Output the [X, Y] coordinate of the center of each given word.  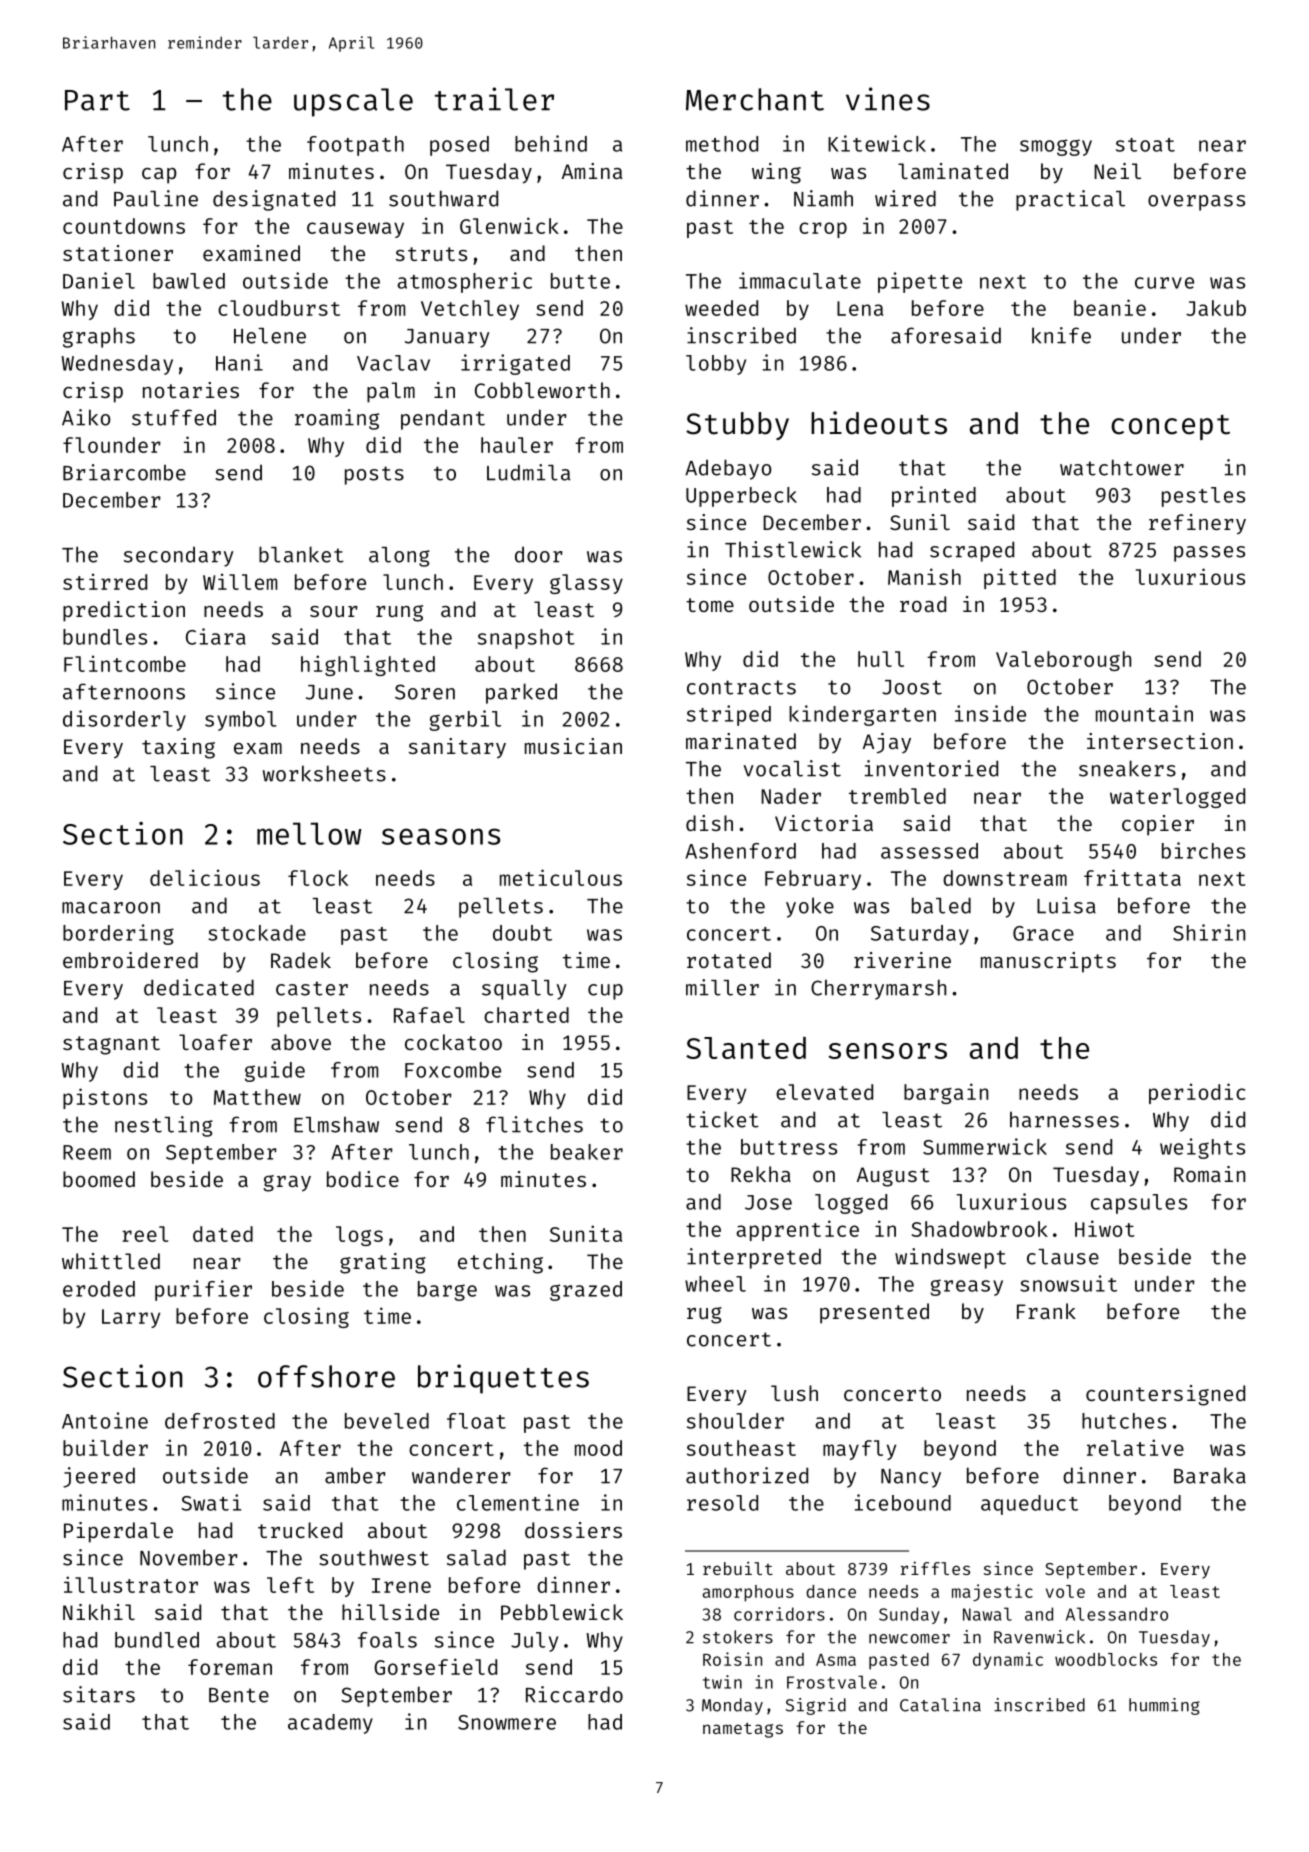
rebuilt [738, 1568]
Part [97, 100]
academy [330, 1724]
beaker [587, 1152]
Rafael [429, 1015]
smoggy [1056, 147]
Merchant [755, 99]
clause [1063, 1257]
